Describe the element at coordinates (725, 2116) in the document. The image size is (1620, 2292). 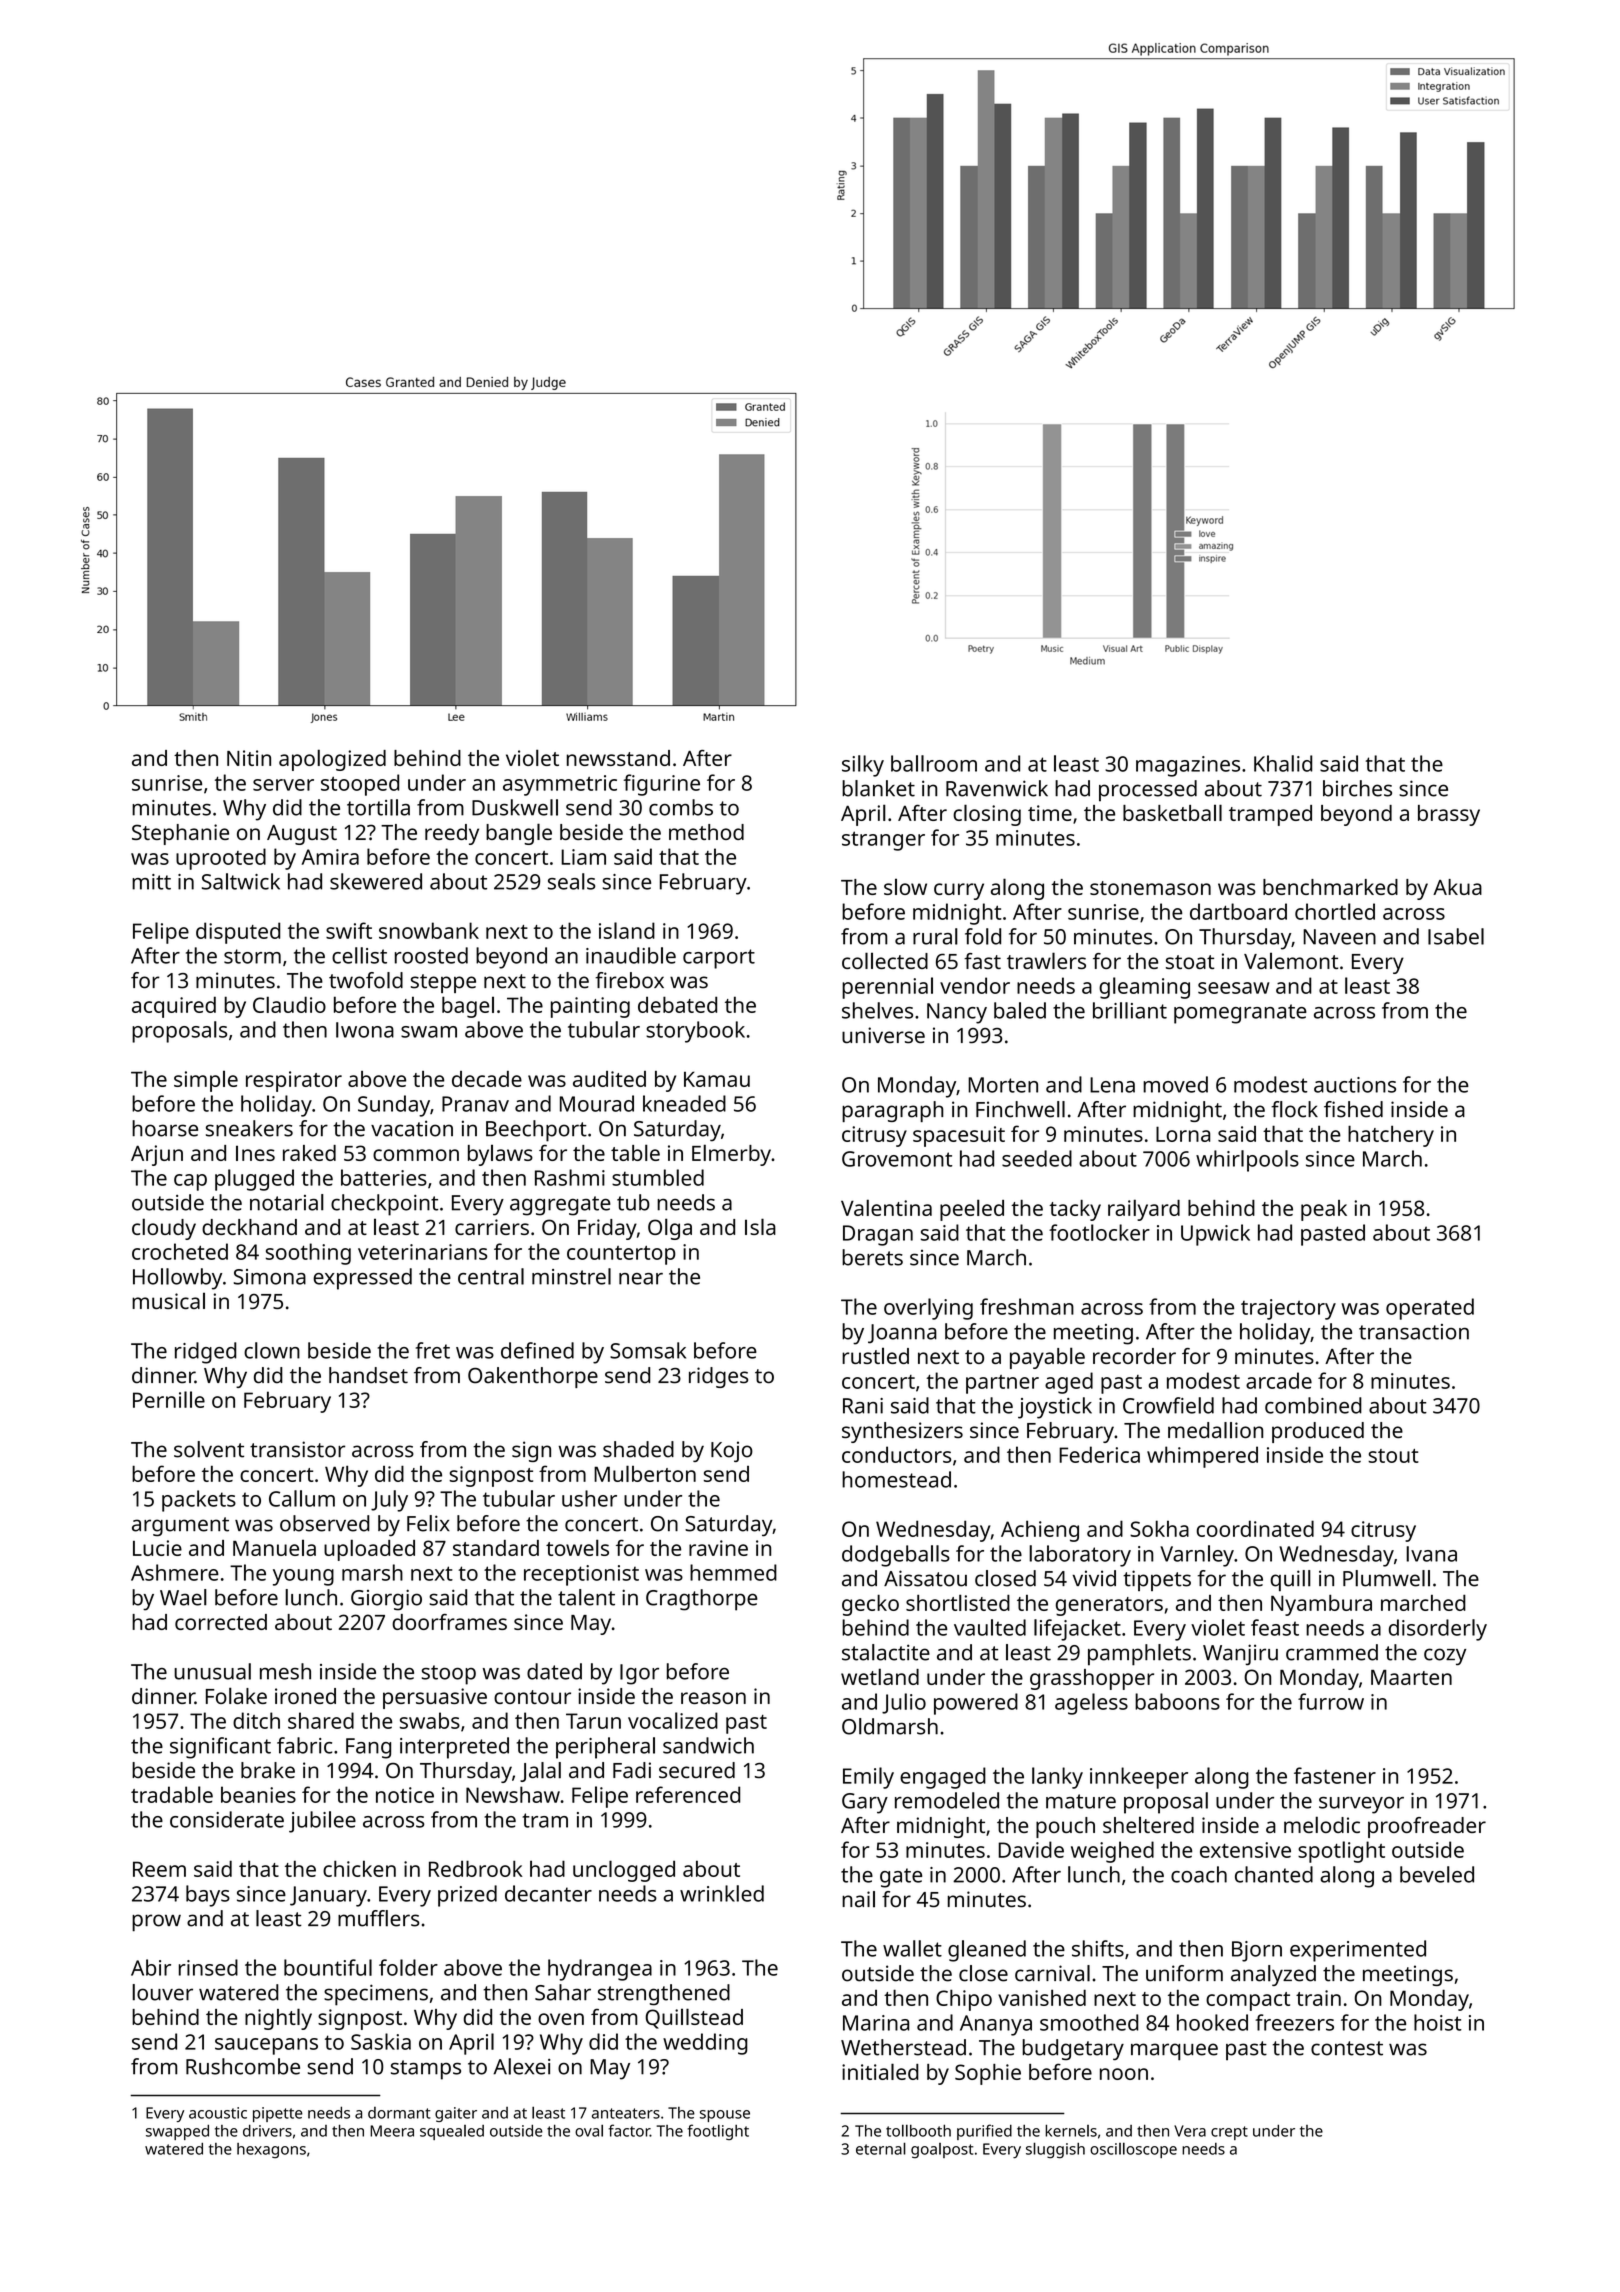
I see `spouse` at that location.
